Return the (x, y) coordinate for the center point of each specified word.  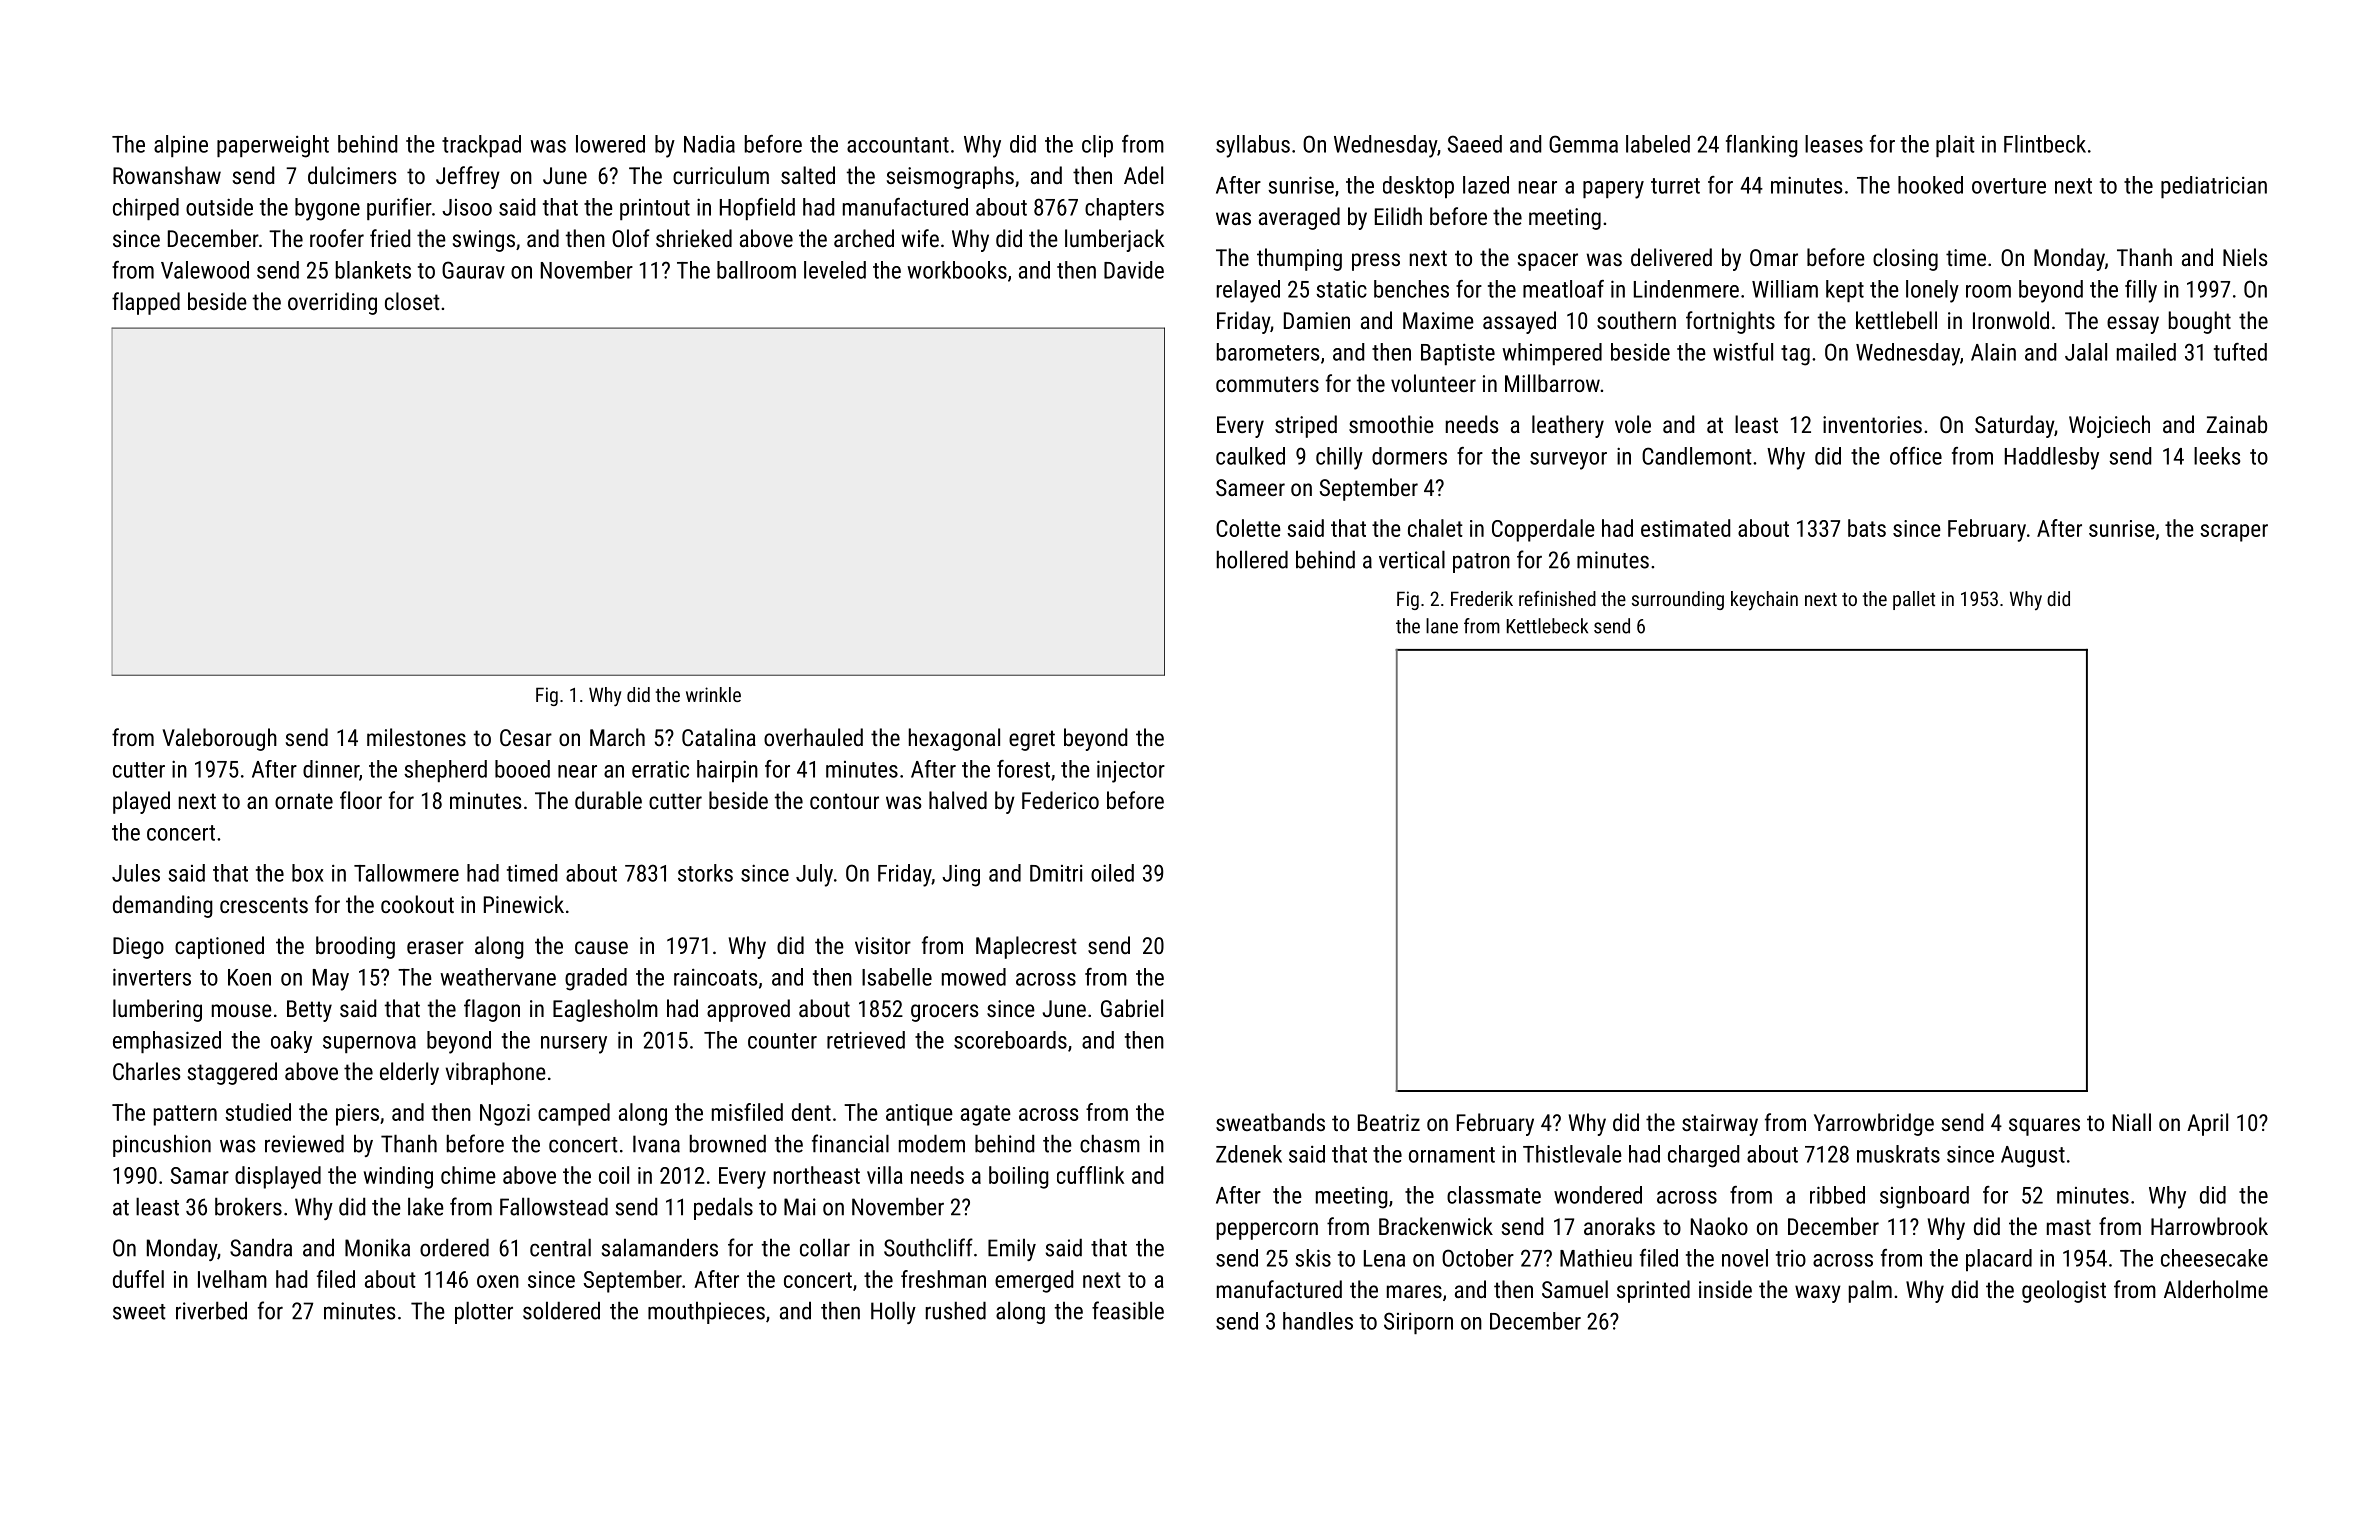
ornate (304, 801)
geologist (2064, 1291)
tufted (2240, 352)
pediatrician (2214, 187)
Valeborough (220, 739)
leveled (835, 270)
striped (1306, 426)
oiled (1112, 873)
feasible (1128, 1310)
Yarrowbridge (1874, 1124)
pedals (723, 1208)
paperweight (273, 146)
